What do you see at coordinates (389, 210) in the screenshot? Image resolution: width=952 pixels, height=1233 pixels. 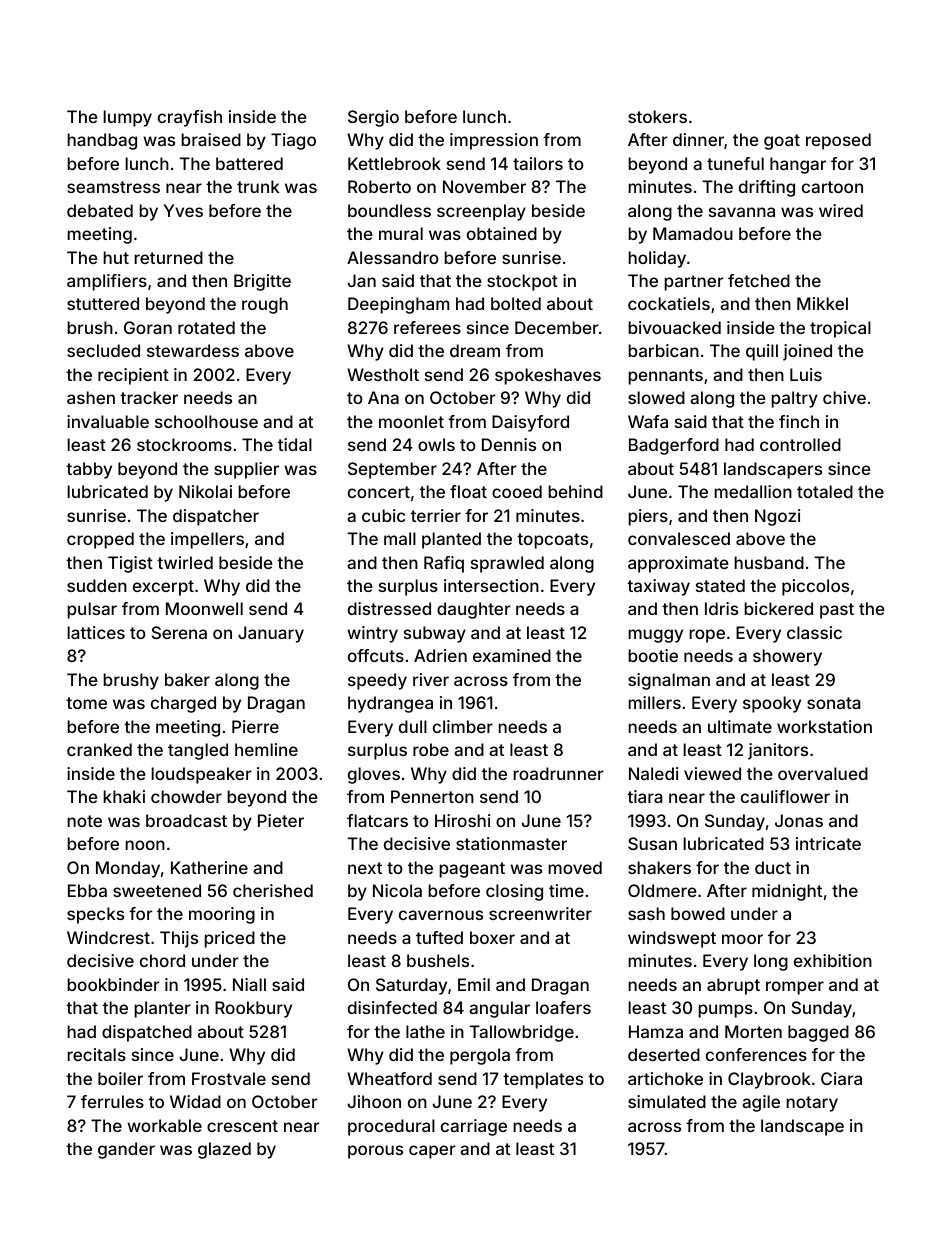 I see `boundless` at bounding box center [389, 210].
